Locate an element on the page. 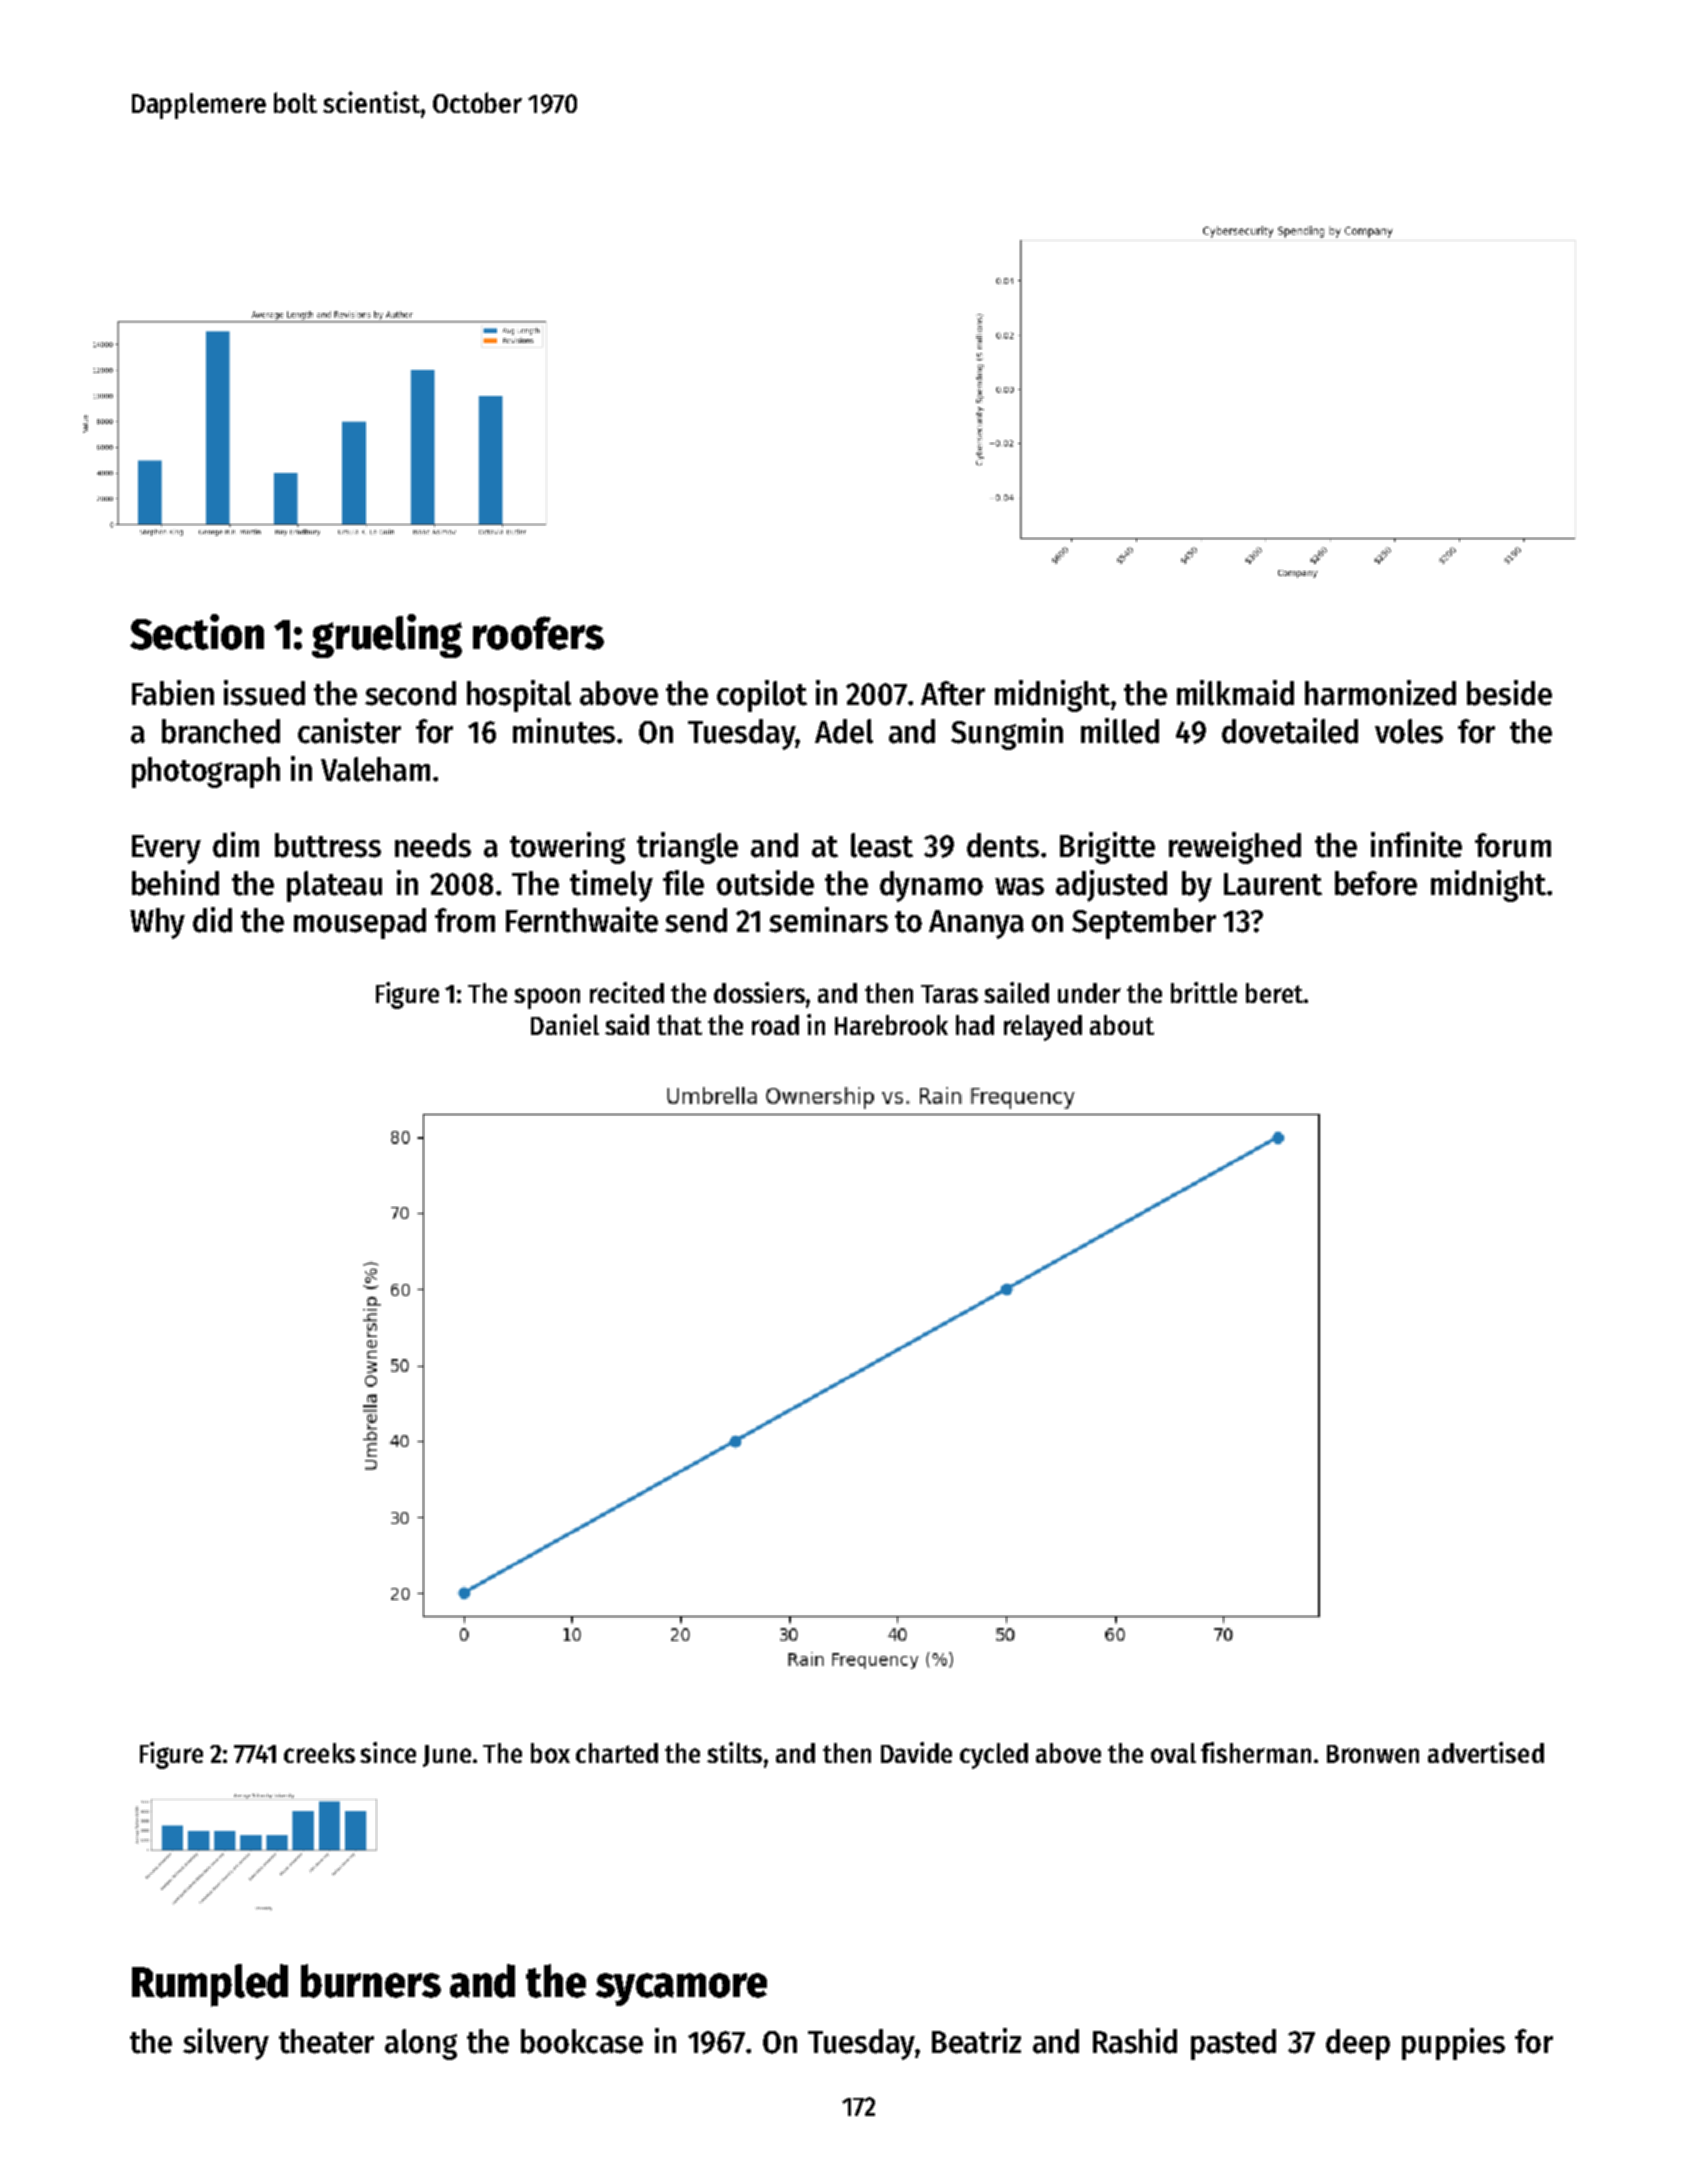  copilot is located at coordinates (762, 696).
